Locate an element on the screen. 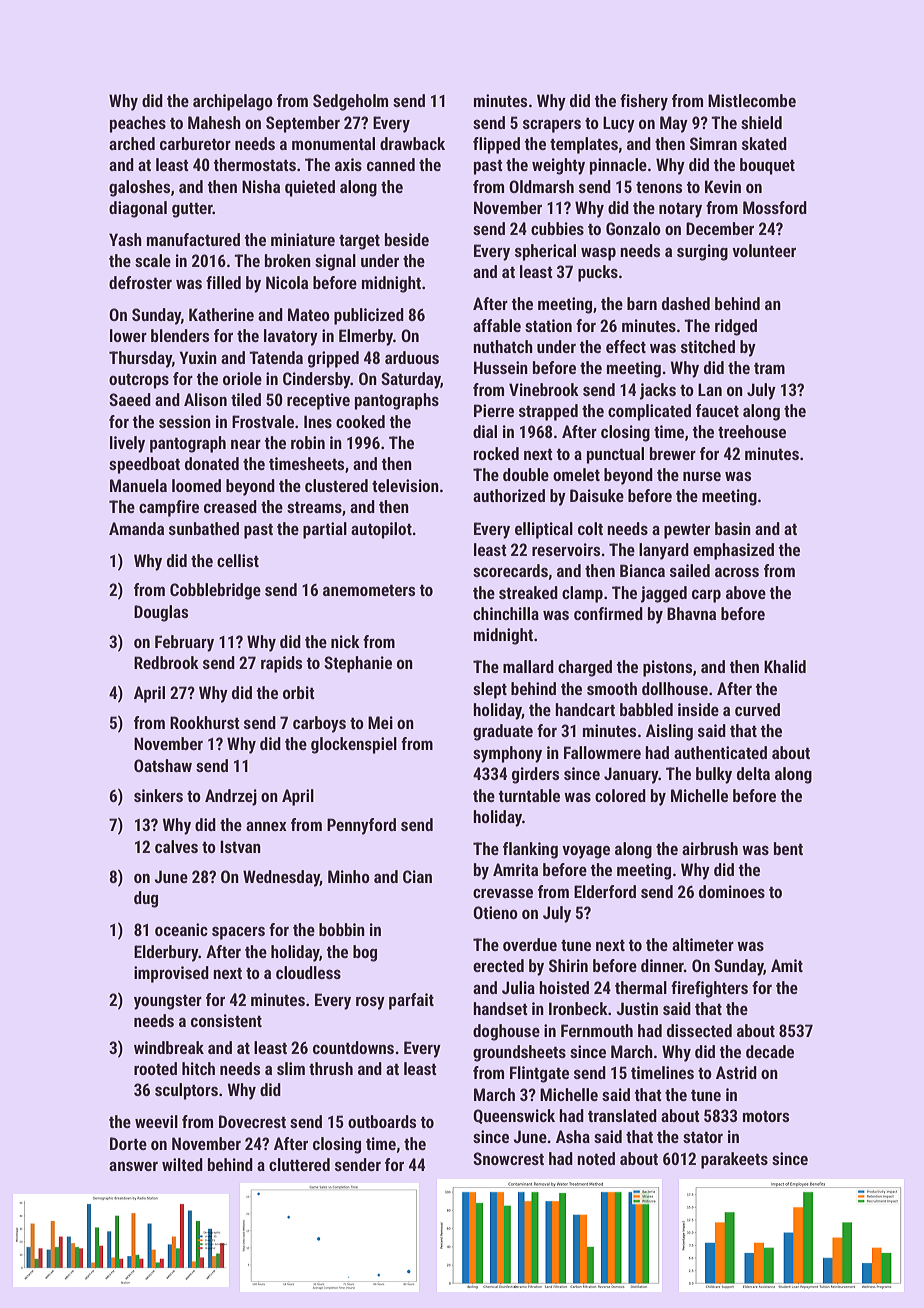 The image size is (924, 1308). turntable is located at coordinates (529, 795).
